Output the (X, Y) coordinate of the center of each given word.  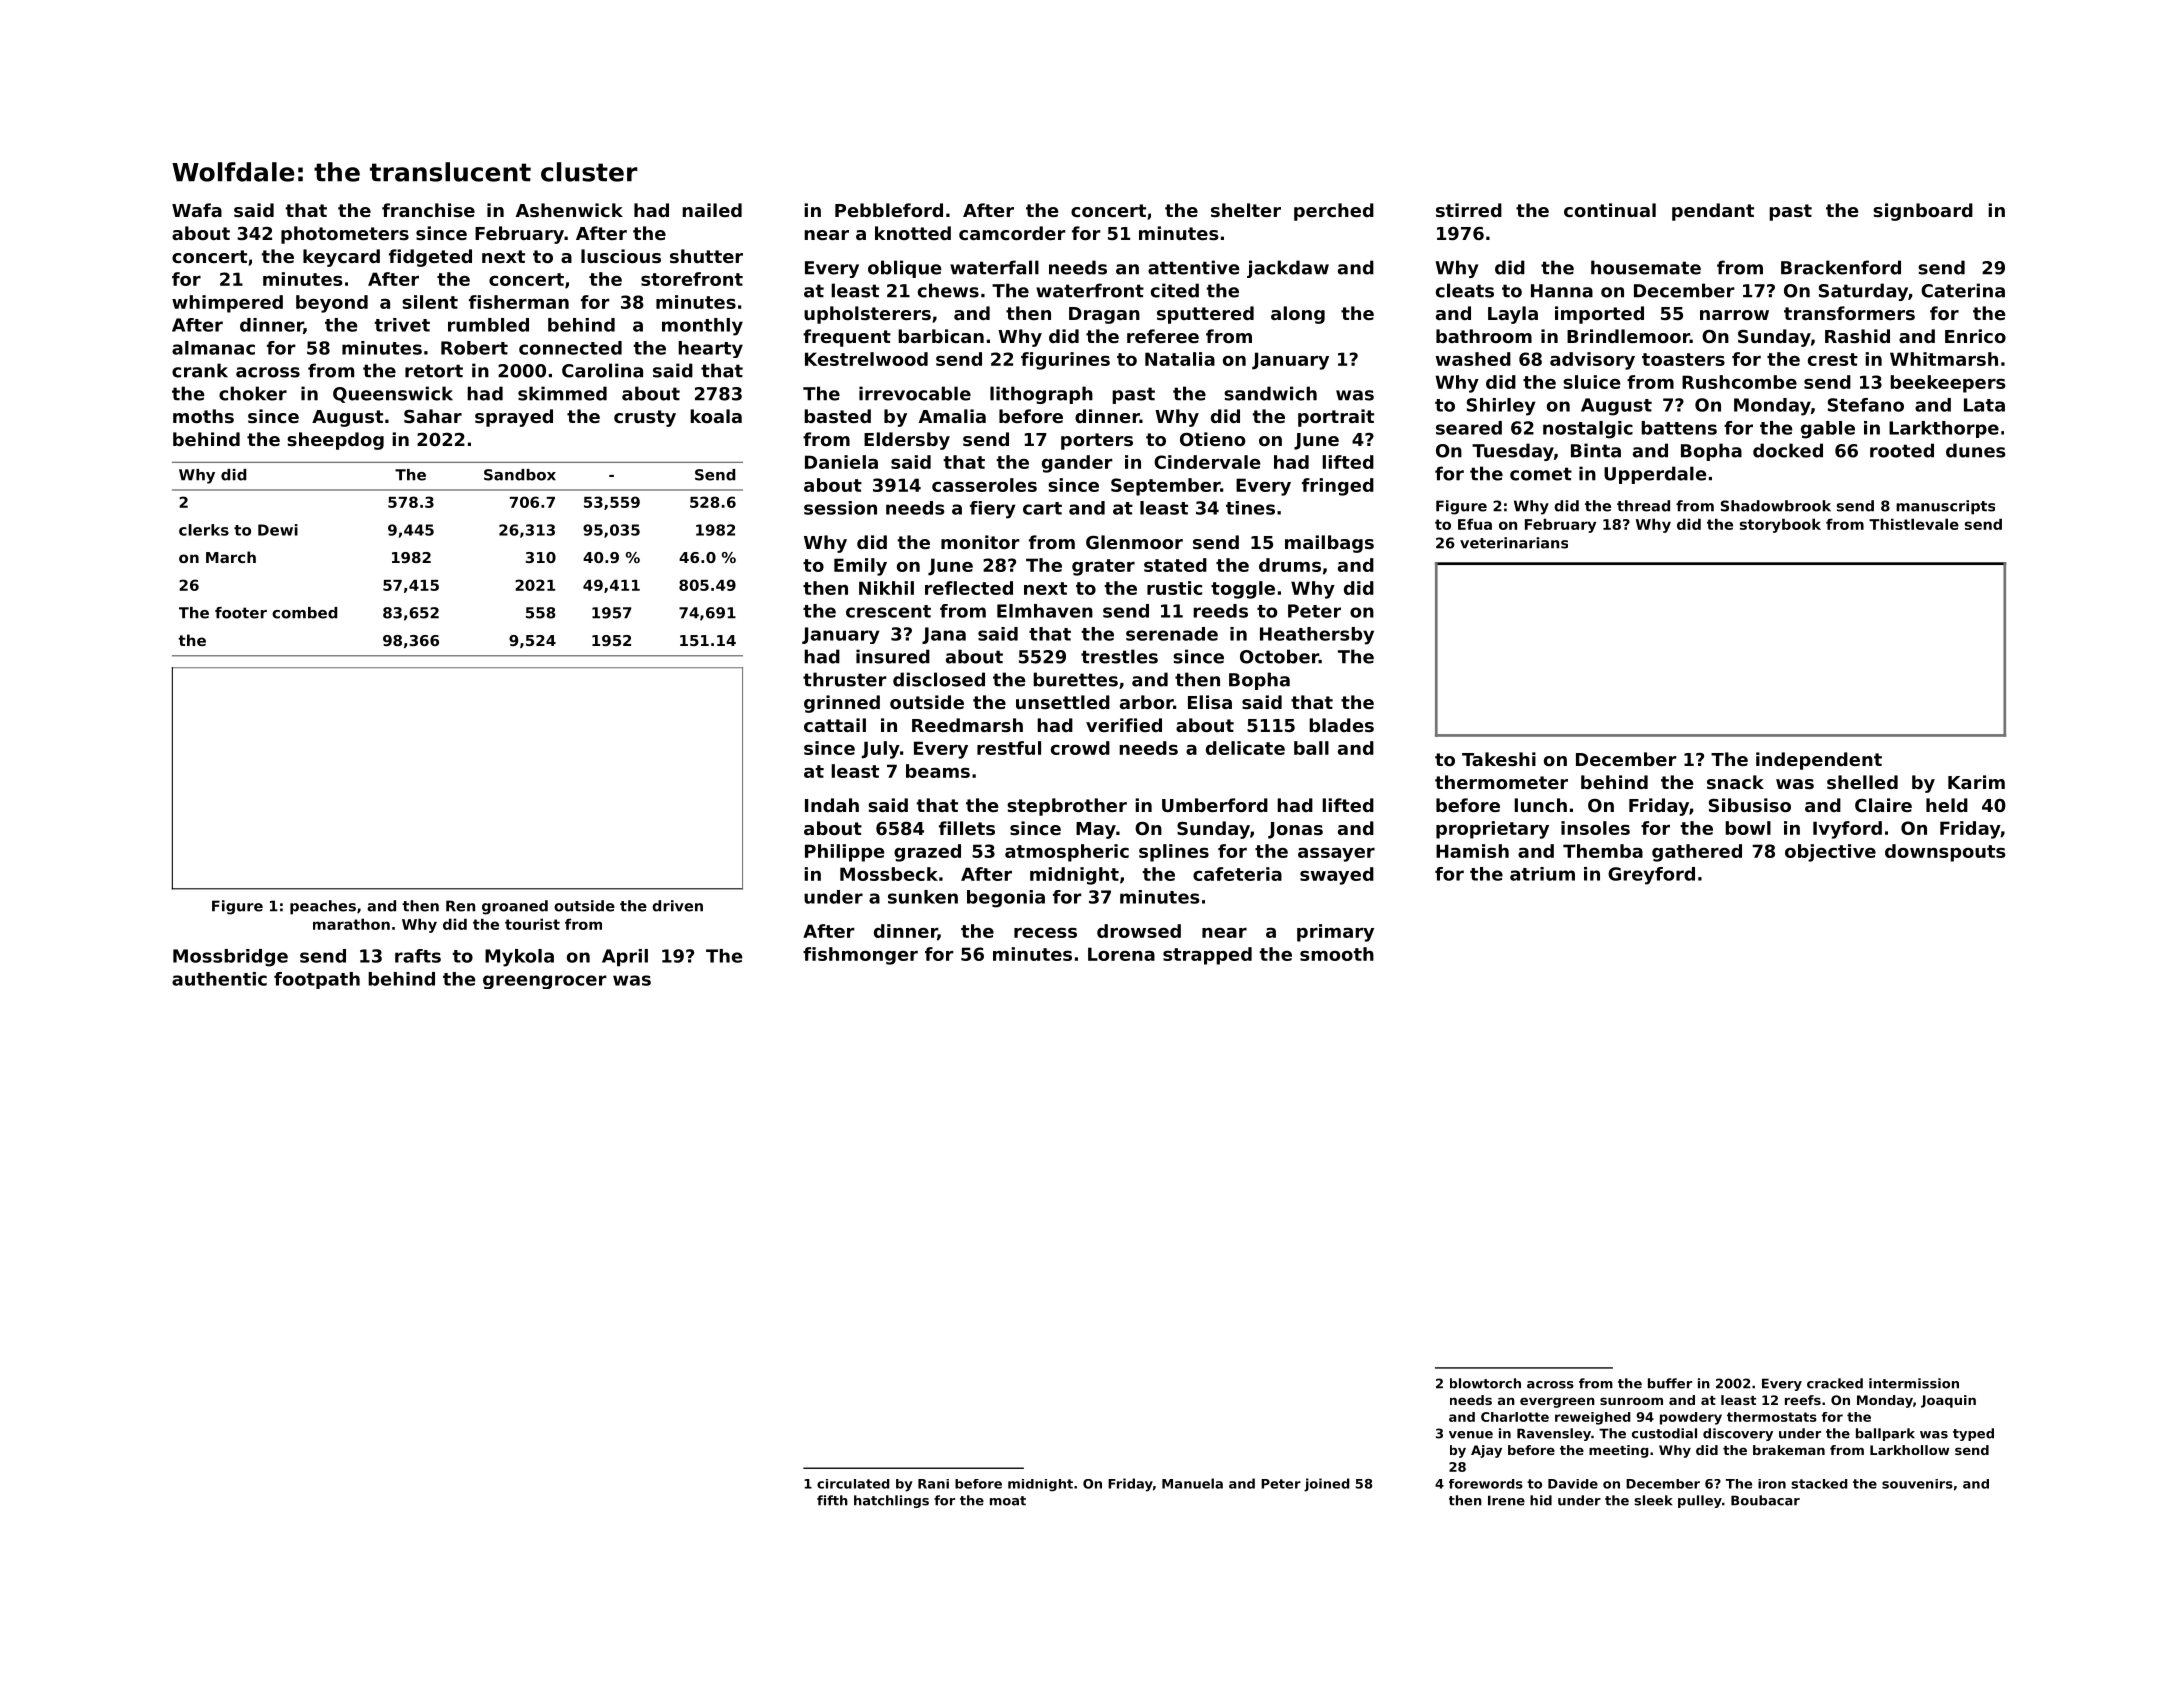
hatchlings (891, 1501)
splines (1174, 853)
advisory (1592, 361)
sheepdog (335, 441)
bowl (1748, 828)
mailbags (1329, 544)
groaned (515, 907)
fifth (832, 1500)
